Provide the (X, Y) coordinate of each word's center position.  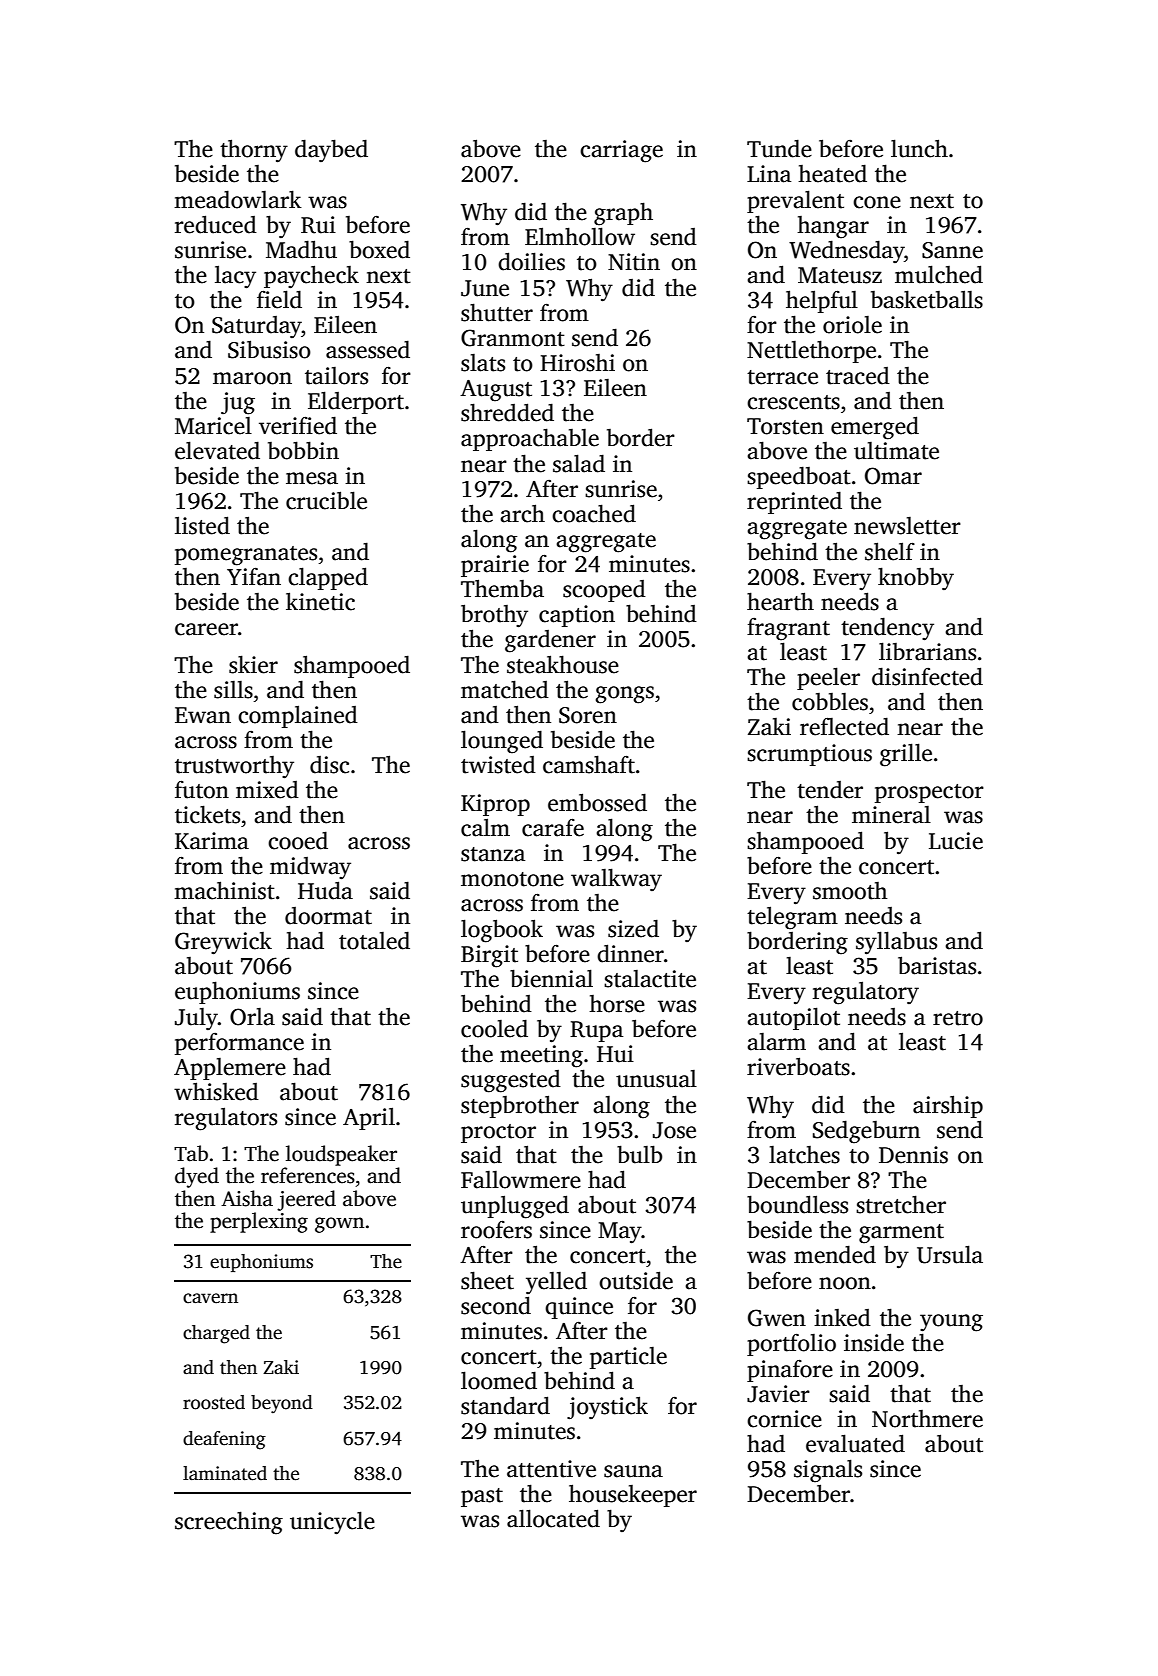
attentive (551, 1469)
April (369, 1119)
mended (835, 1254)
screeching (229, 1523)
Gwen (777, 1318)
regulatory (866, 993)
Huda (325, 890)
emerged (875, 428)
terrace (782, 377)
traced (858, 376)
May (620, 1233)
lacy (235, 277)
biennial (551, 978)
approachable (530, 439)
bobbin (303, 450)
